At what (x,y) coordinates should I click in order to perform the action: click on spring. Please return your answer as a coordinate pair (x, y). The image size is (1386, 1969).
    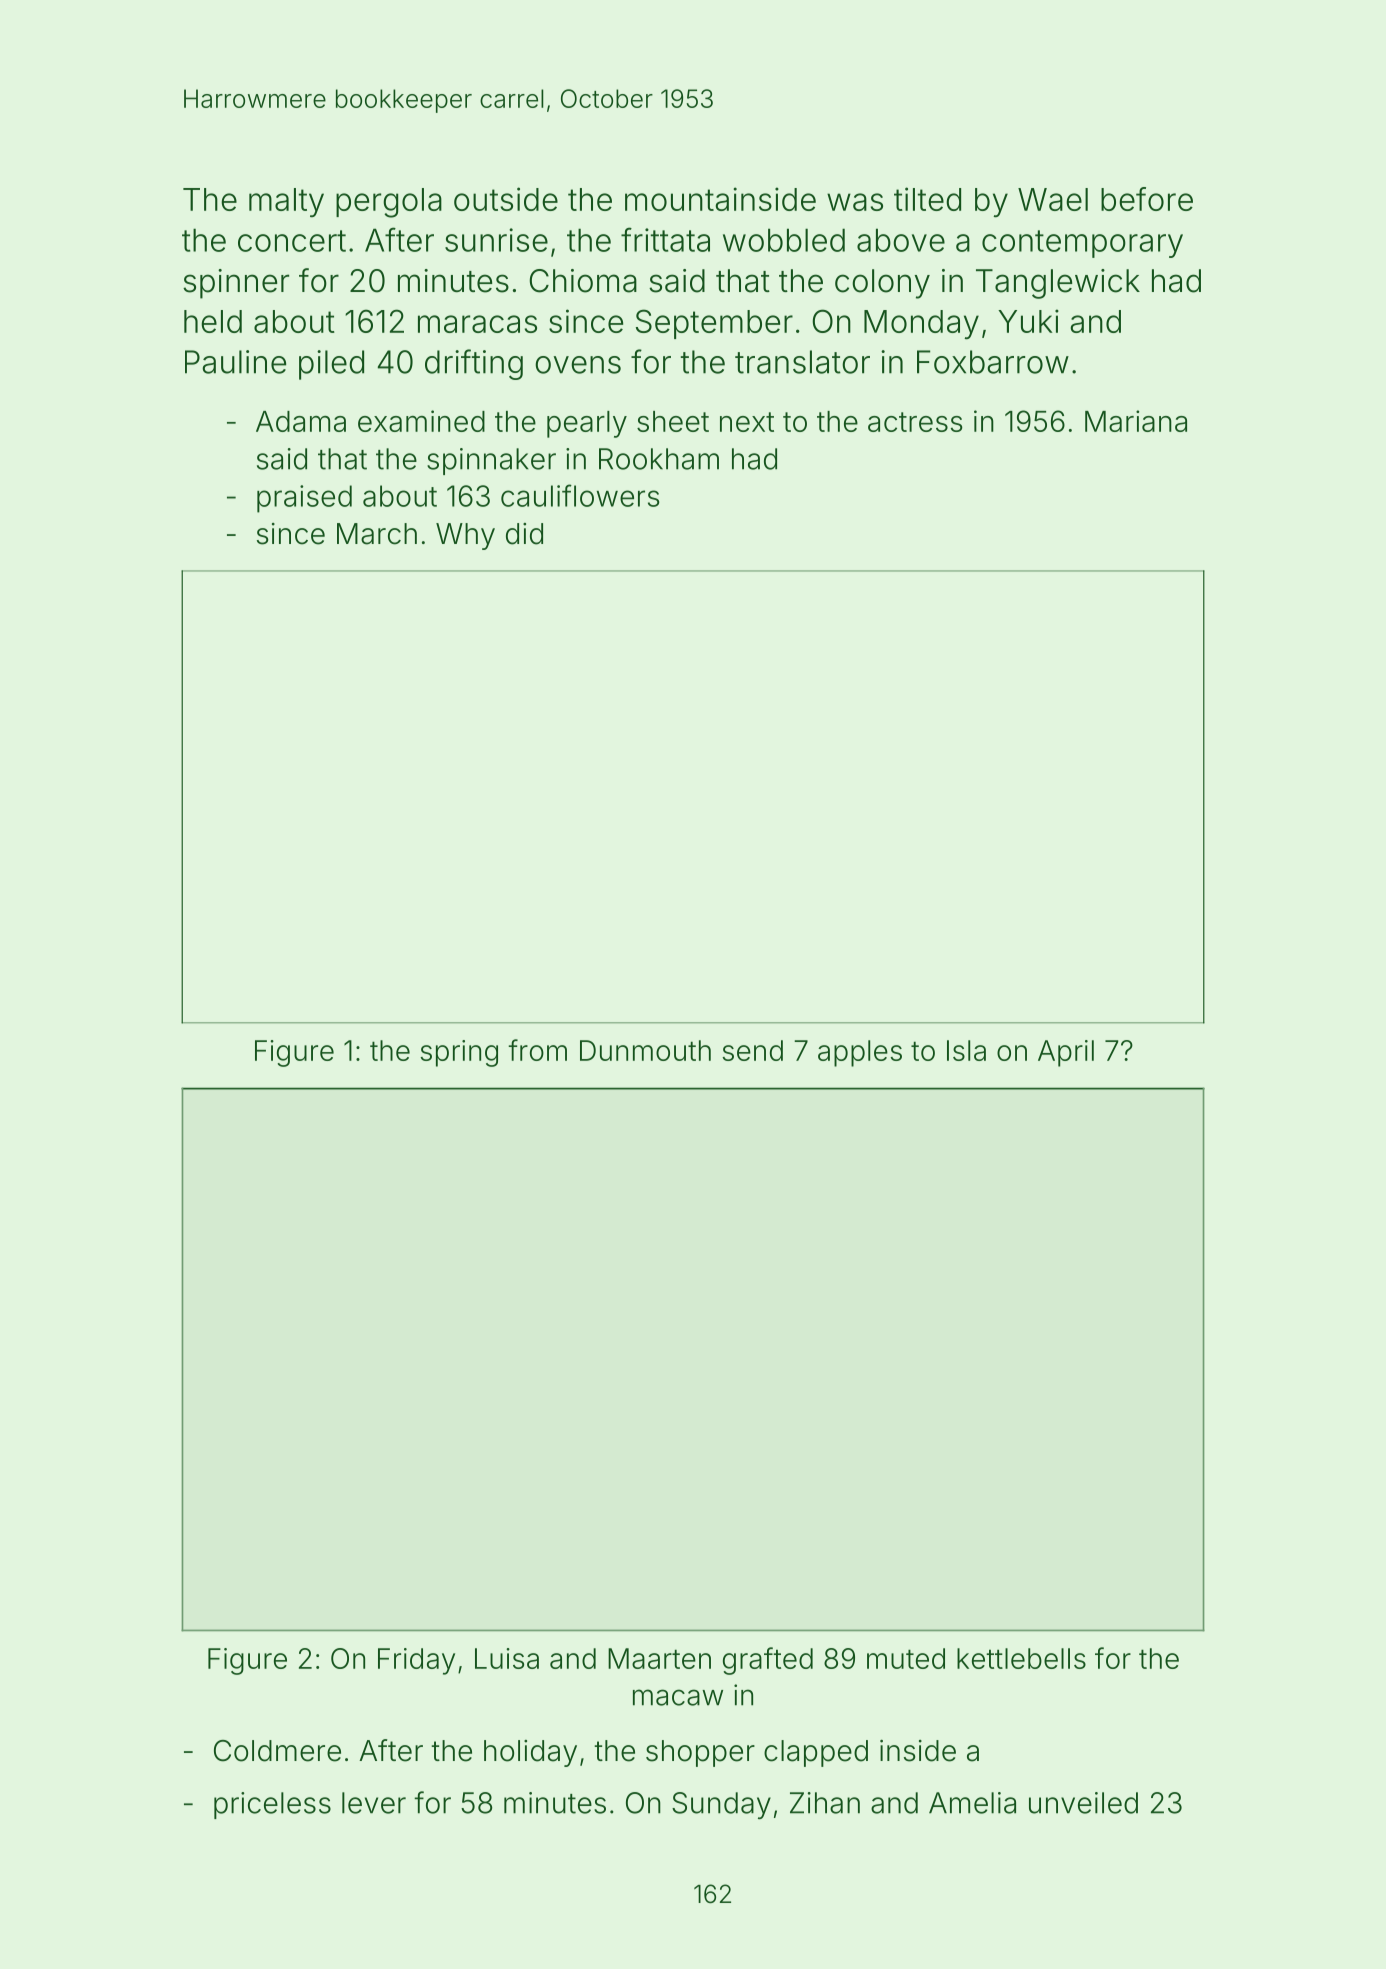
    Looking at the image, I should click on (459, 1053).
